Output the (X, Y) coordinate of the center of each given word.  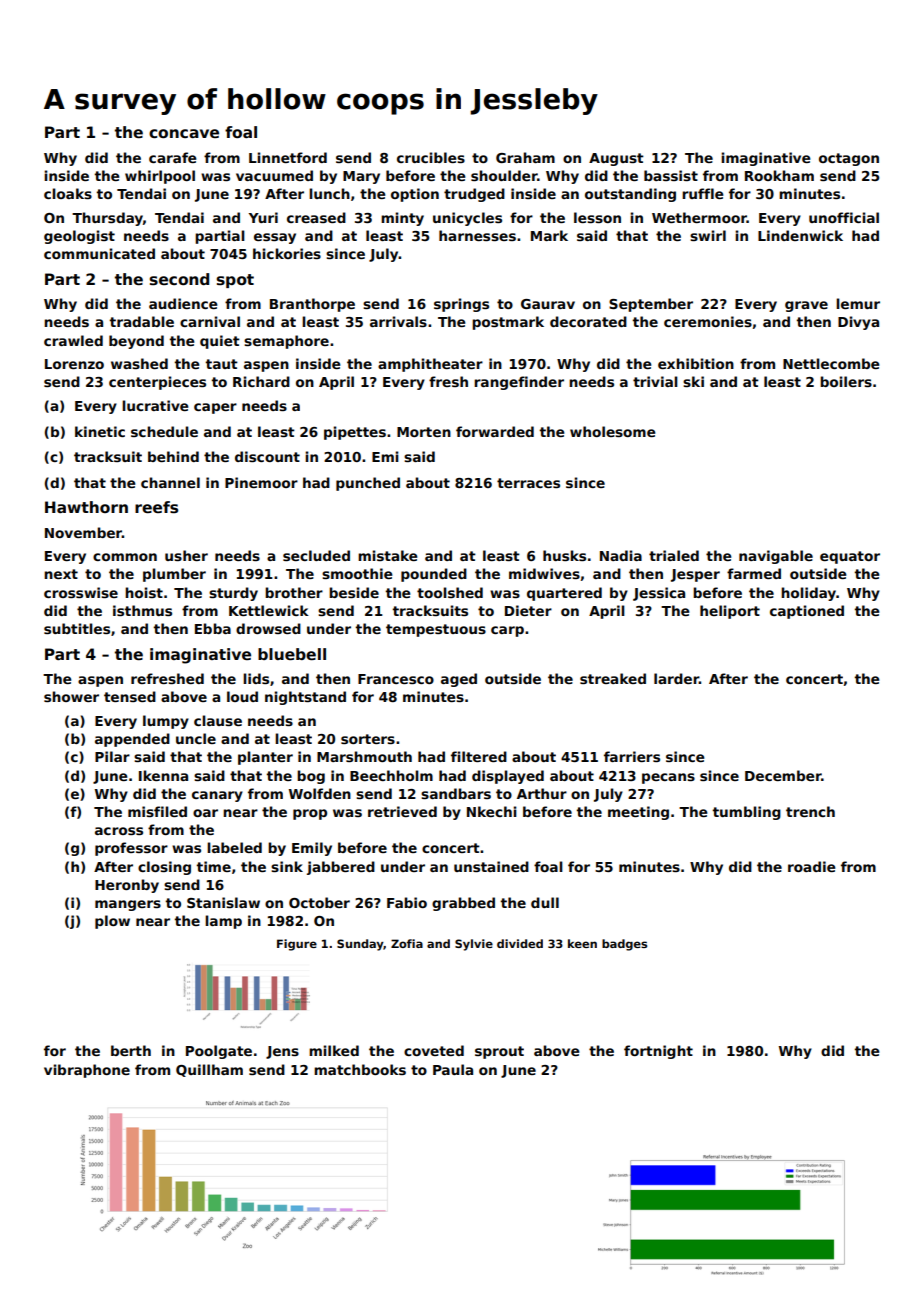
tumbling (746, 813)
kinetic (100, 431)
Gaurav (548, 304)
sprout (499, 1052)
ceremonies (708, 321)
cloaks (68, 193)
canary (217, 796)
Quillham (209, 1070)
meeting (638, 813)
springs (461, 305)
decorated (588, 321)
